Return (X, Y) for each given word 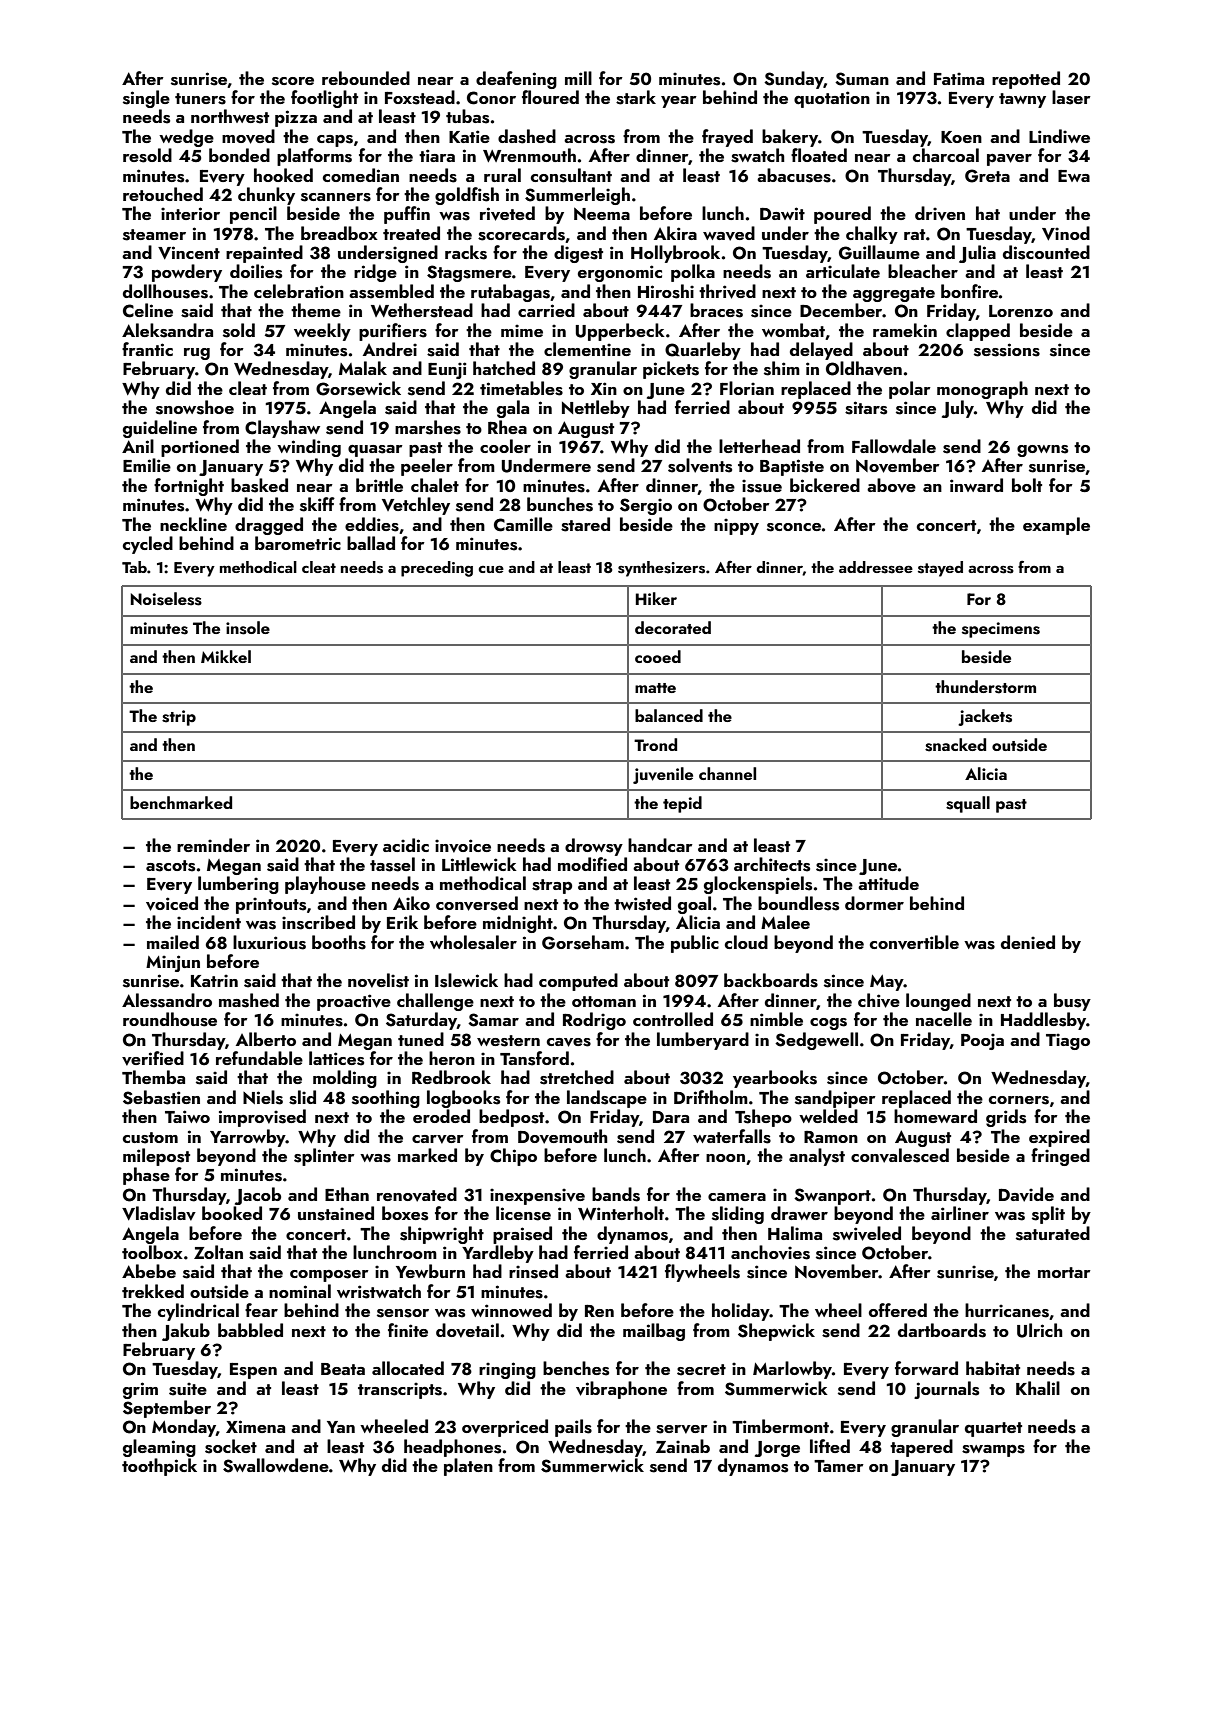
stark (636, 97)
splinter (324, 1157)
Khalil (1038, 1388)
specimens (1001, 630)
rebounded (366, 78)
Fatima (959, 78)
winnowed (511, 1310)
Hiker (656, 598)
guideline (160, 429)
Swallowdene (276, 1465)
